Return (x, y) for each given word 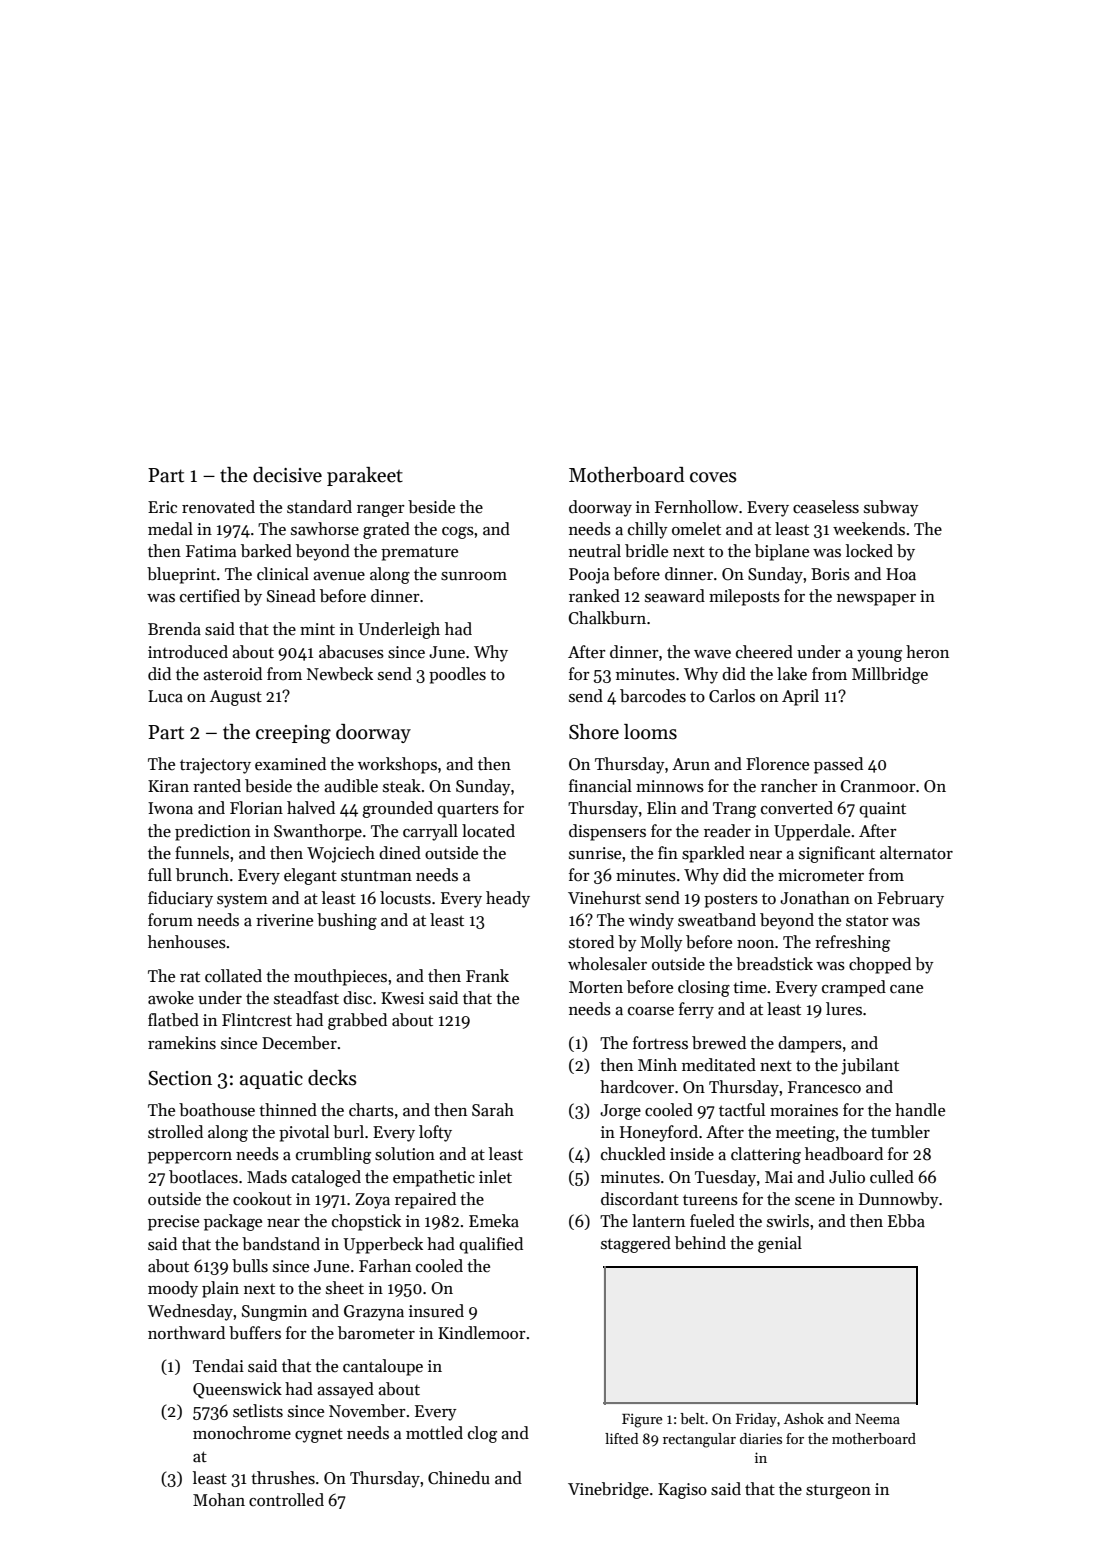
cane (906, 989)
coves (713, 477)
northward (186, 1333)
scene (815, 1201)
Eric (162, 507)
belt (692, 1418)
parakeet (365, 476)
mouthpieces (340, 977)
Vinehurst (604, 898)
